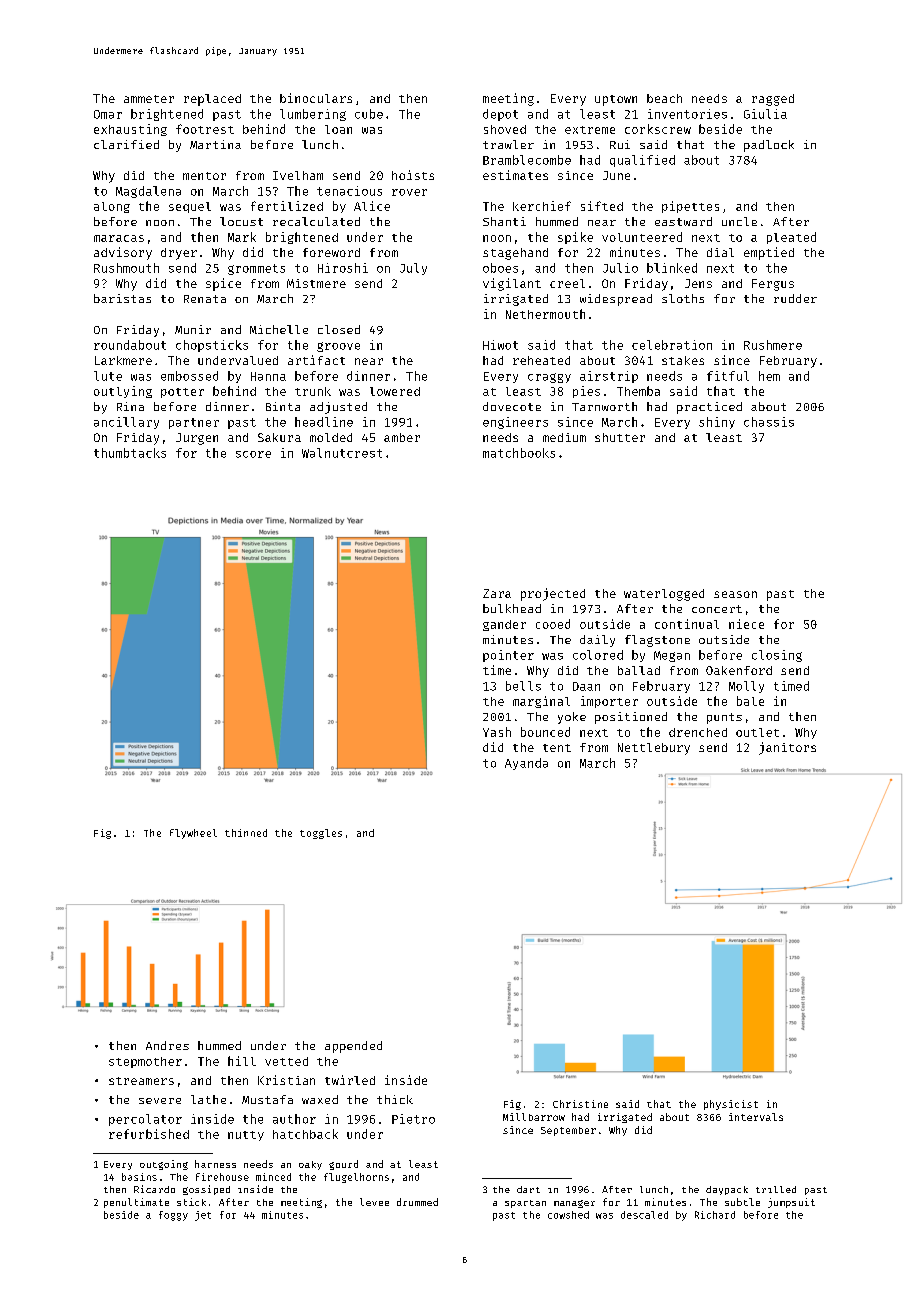  What do you see at coordinates (620, 437) in the screenshot?
I see `shutter` at bounding box center [620, 437].
